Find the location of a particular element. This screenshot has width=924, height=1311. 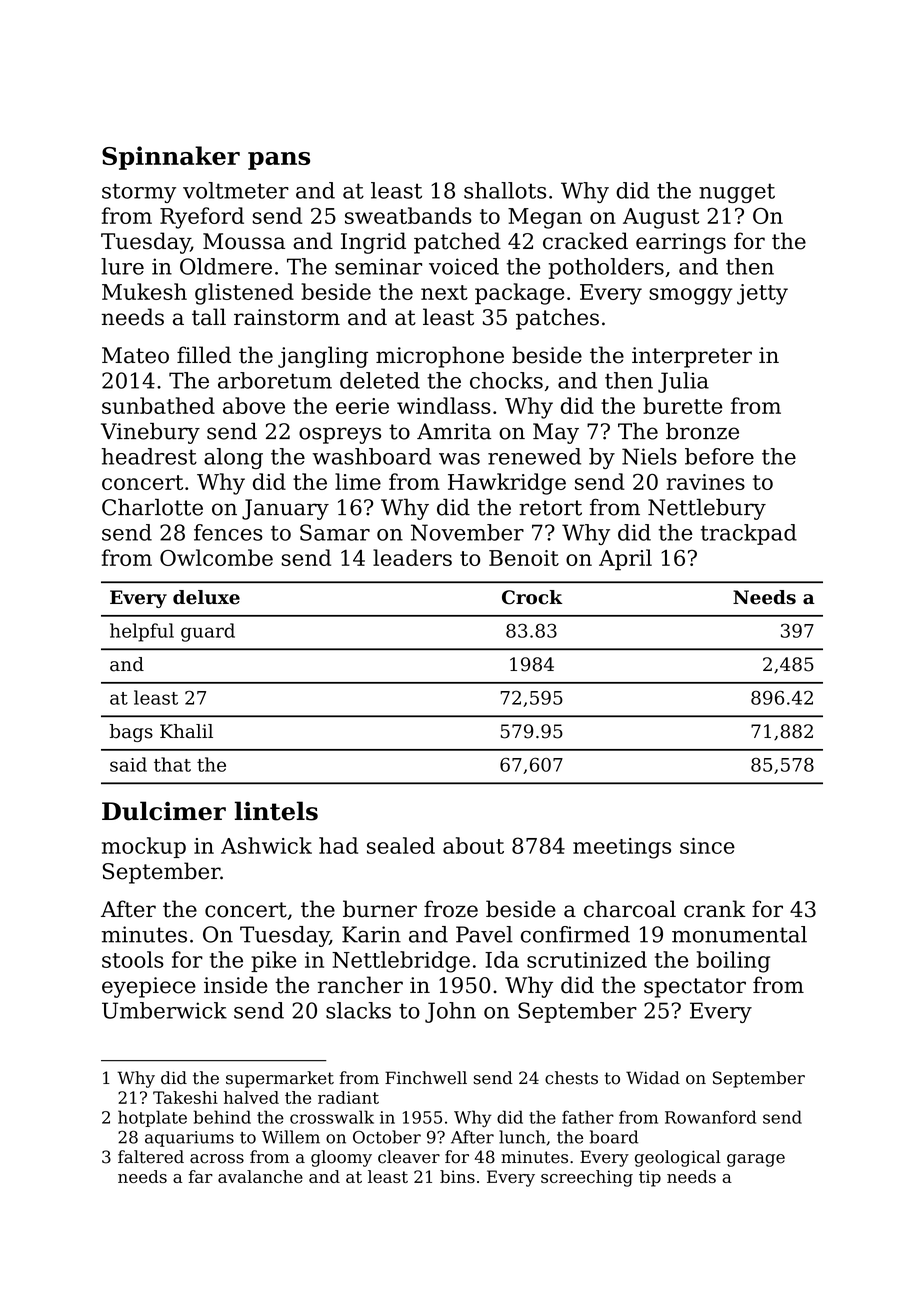

Samar is located at coordinates (335, 532).
